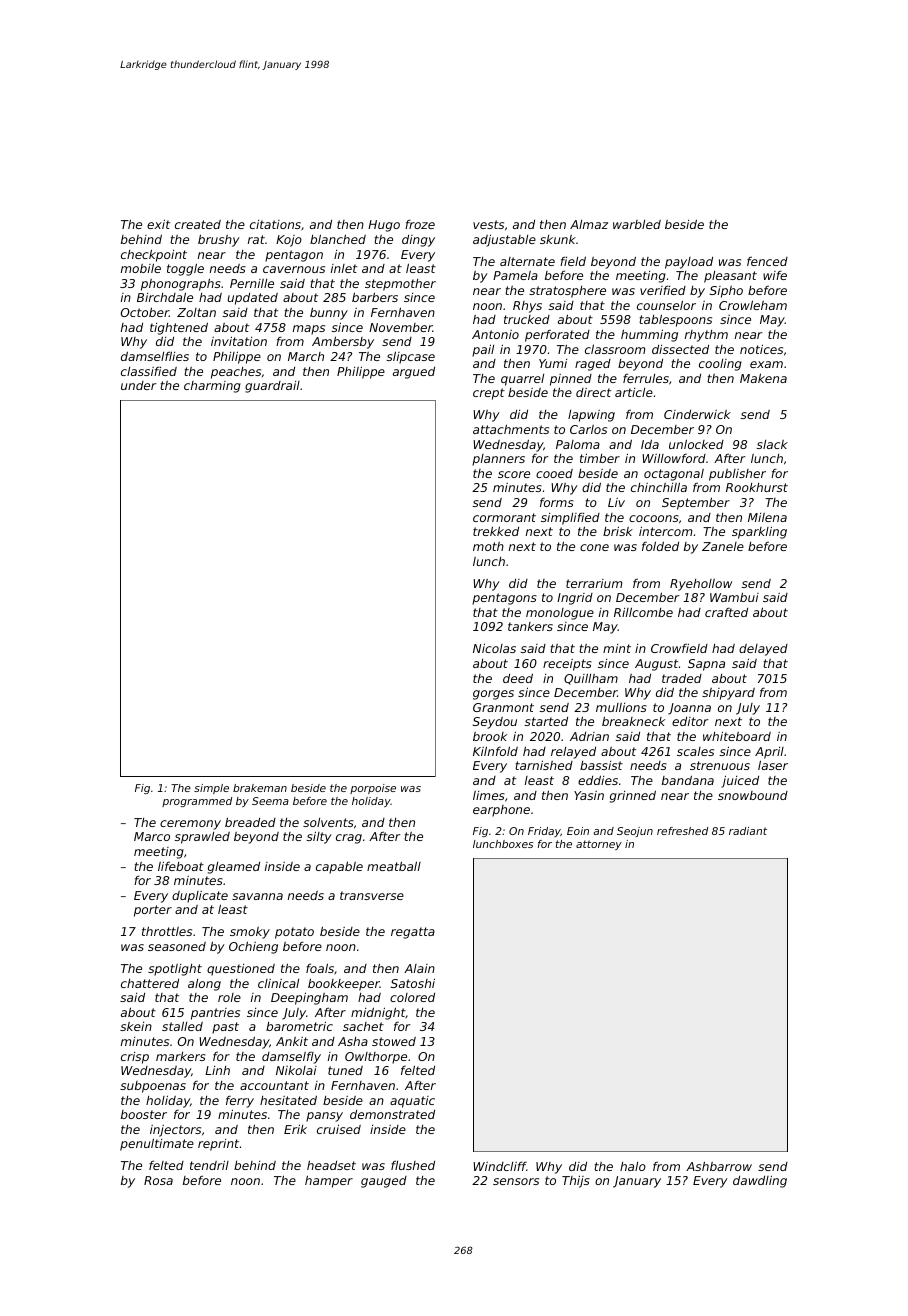 Image resolution: width=908 pixels, height=1316 pixels. What do you see at coordinates (719, 1166) in the document?
I see `Ashbarrow` at bounding box center [719, 1166].
